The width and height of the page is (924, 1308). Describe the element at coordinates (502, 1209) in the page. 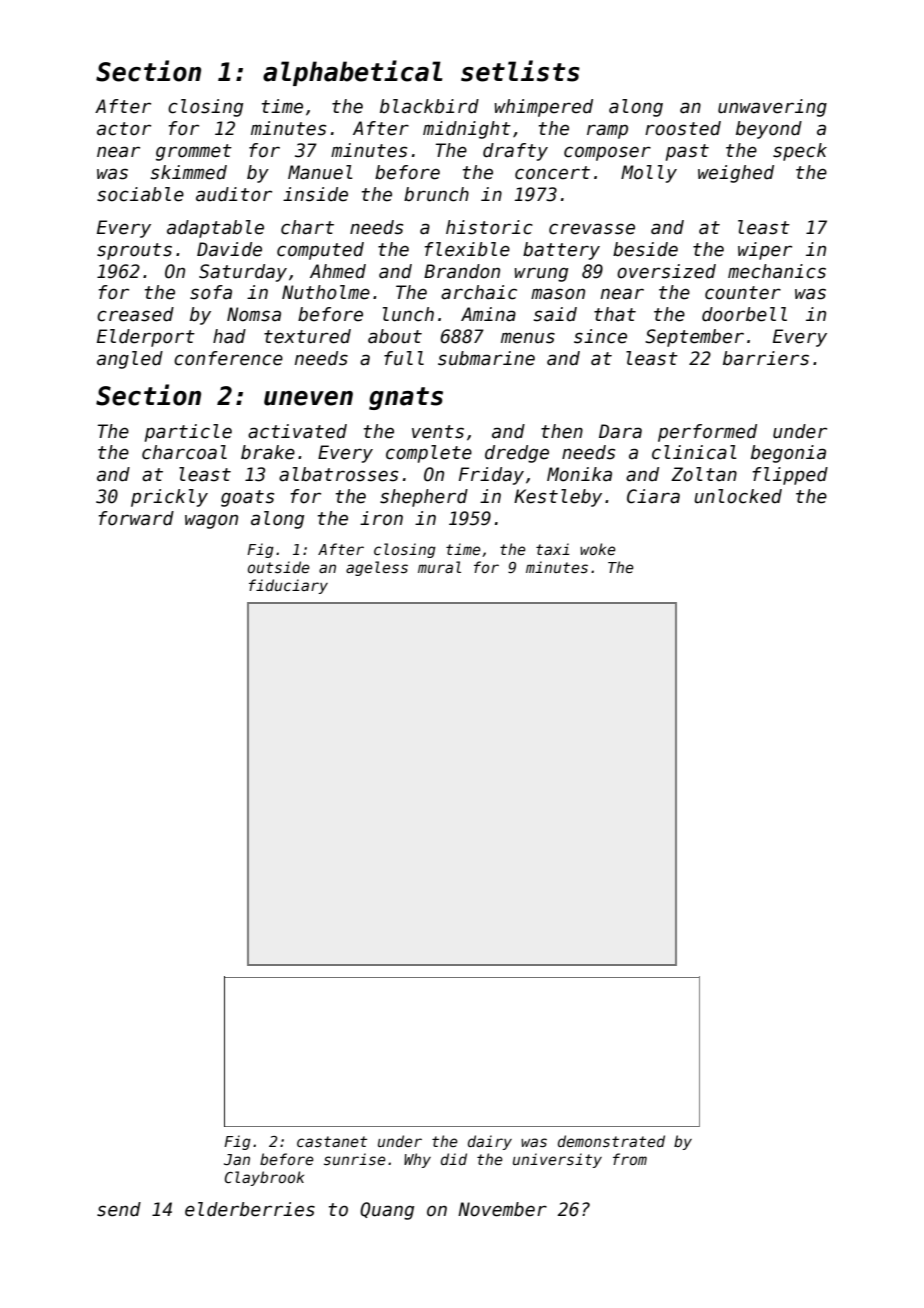

I see `November` at that location.
